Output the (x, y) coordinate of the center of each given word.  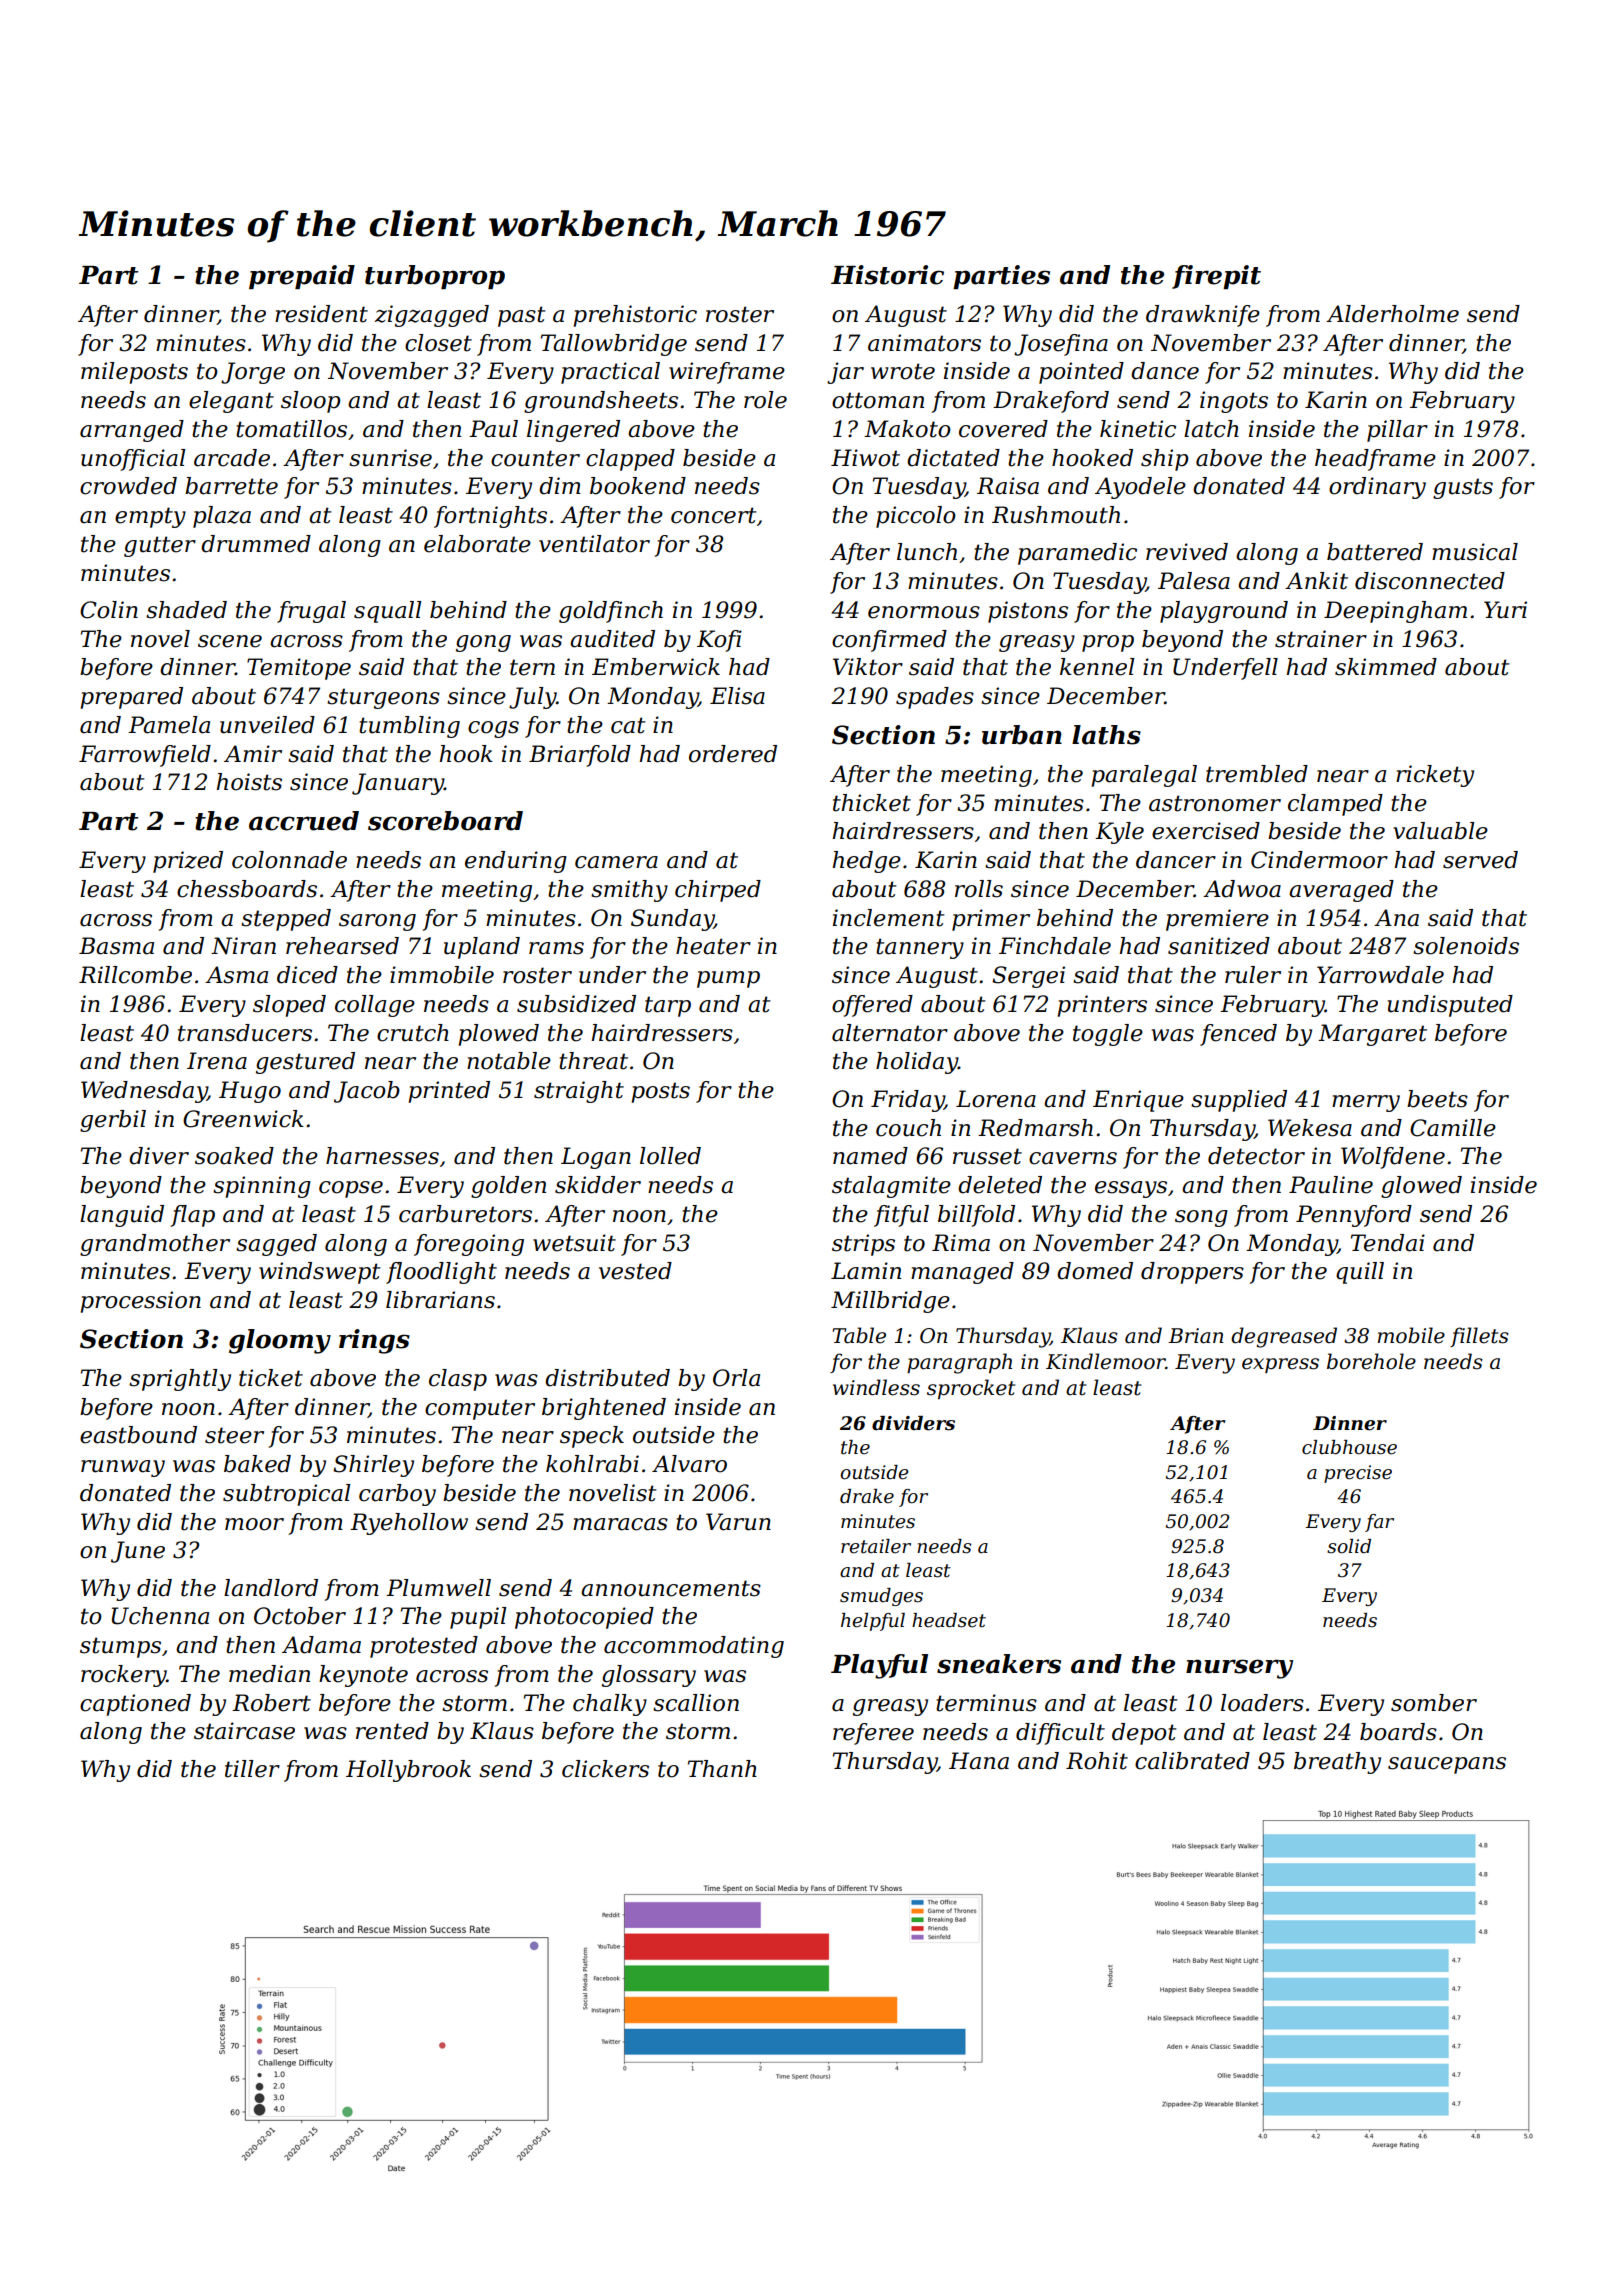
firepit (1216, 277)
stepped (286, 920)
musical (1475, 552)
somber (1434, 1703)
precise (1358, 1474)
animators (924, 343)
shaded (186, 610)
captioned (135, 1705)
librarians (440, 1300)
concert (714, 515)
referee (873, 1734)
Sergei (1028, 977)
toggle (1108, 1035)
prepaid (302, 277)
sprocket (971, 1389)
